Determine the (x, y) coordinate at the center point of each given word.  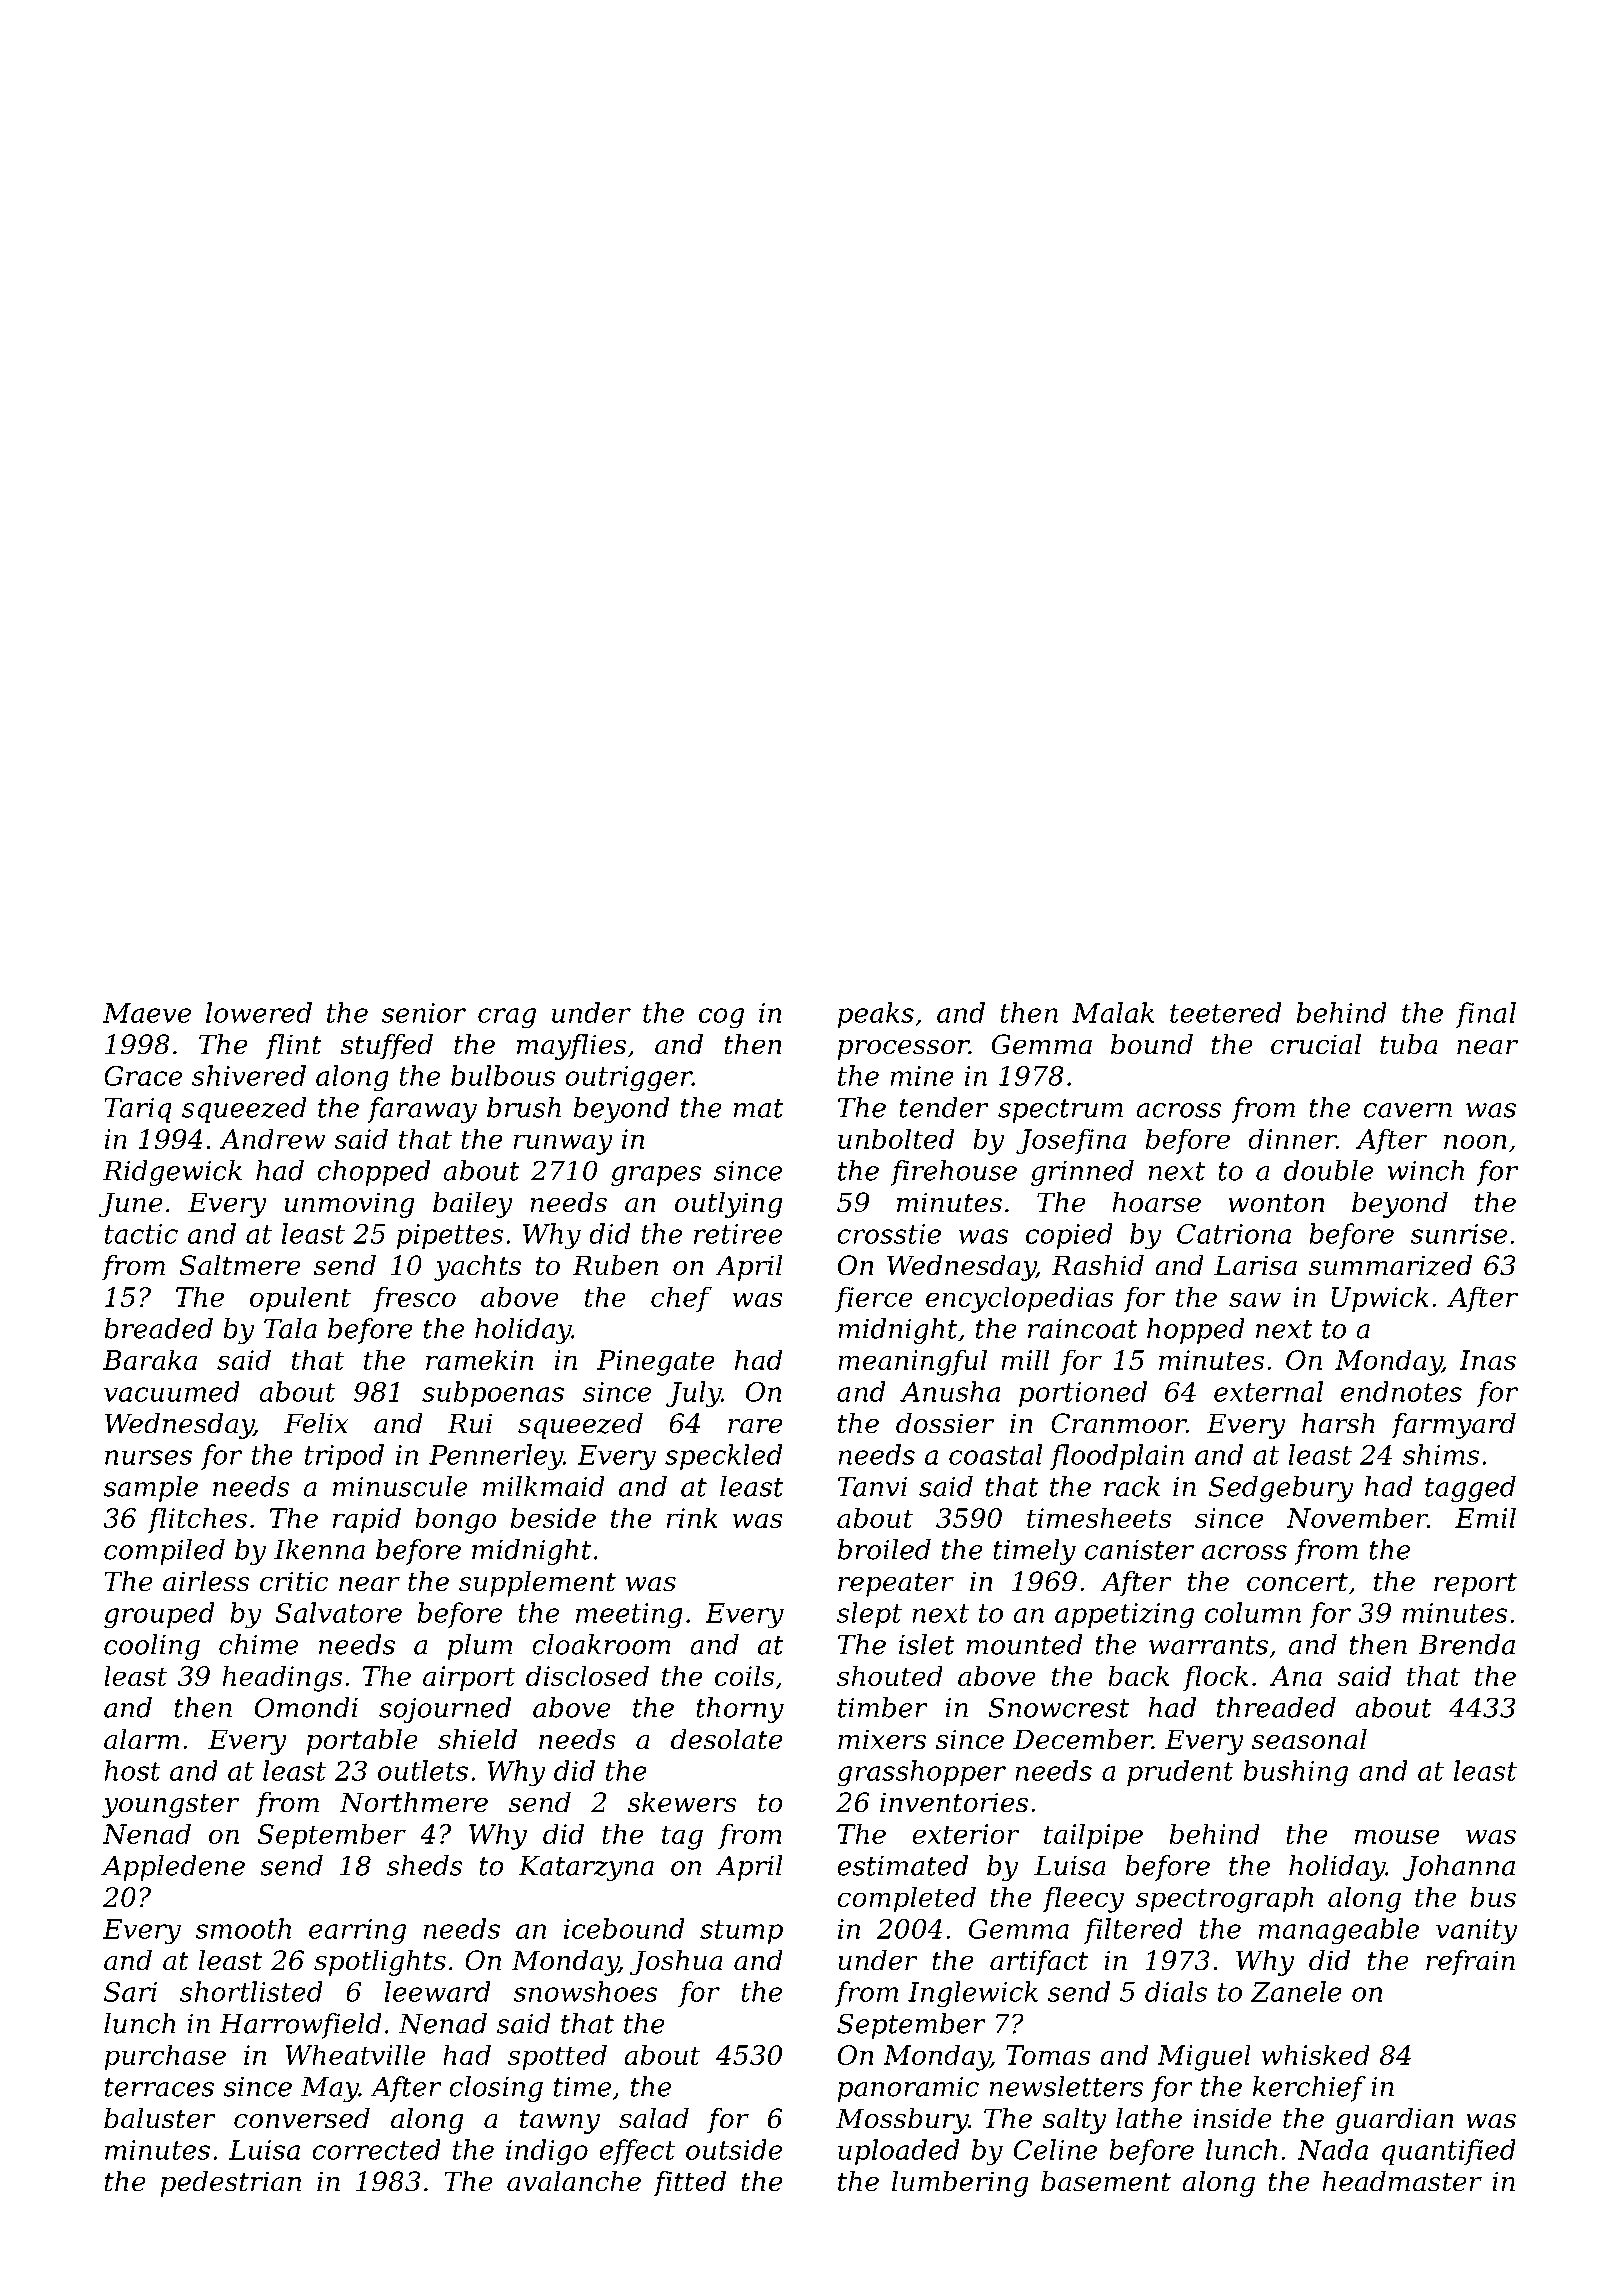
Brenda (1466, 1644)
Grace (143, 1076)
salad (654, 2118)
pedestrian (231, 2184)
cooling (152, 1647)
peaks (875, 1015)
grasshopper (921, 1773)
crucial (1316, 1044)
